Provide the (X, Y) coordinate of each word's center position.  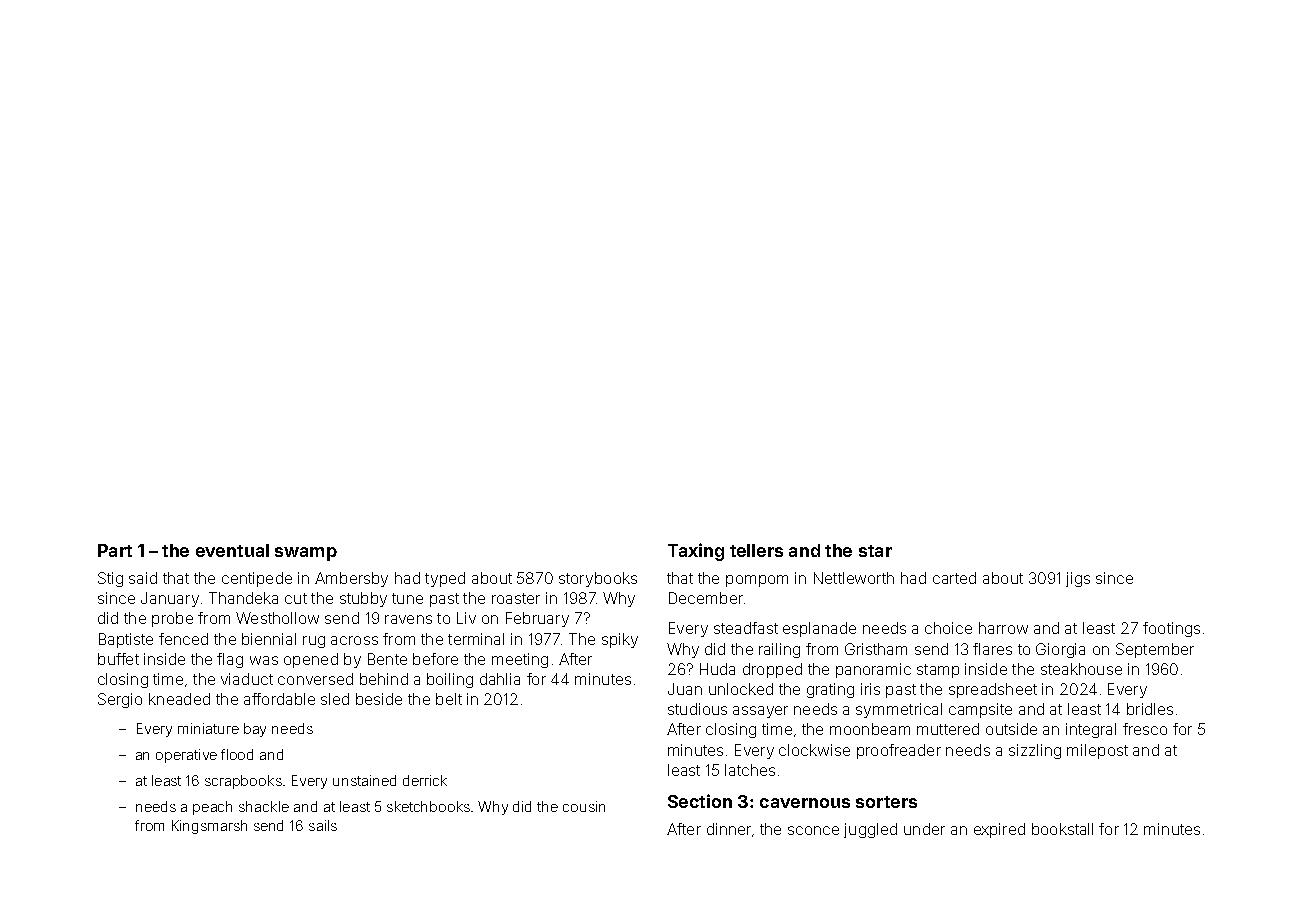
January (170, 599)
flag (230, 660)
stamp (938, 671)
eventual (232, 550)
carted (954, 578)
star (875, 551)
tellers (756, 550)
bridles (1150, 709)
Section (700, 801)
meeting (520, 660)
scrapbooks (243, 782)
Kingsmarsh (209, 827)
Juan (685, 689)
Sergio (120, 700)
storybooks (598, 579)
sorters (886, 802)
